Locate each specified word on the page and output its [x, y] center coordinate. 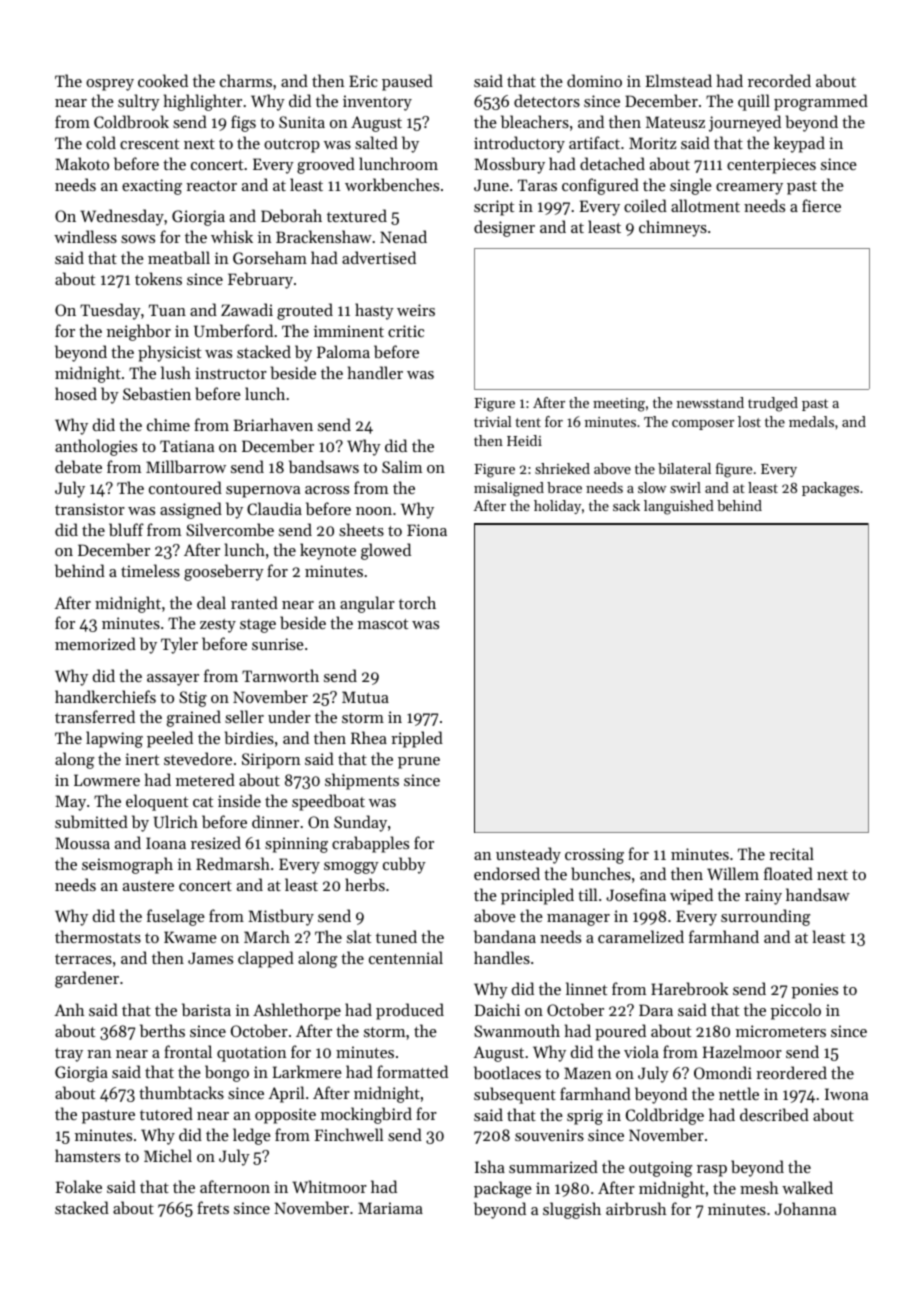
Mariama [390, 1208]
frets [213, 1207]
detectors [547, 100]
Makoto [82, 163]
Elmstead [679, 80]
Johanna [805, 1208]
